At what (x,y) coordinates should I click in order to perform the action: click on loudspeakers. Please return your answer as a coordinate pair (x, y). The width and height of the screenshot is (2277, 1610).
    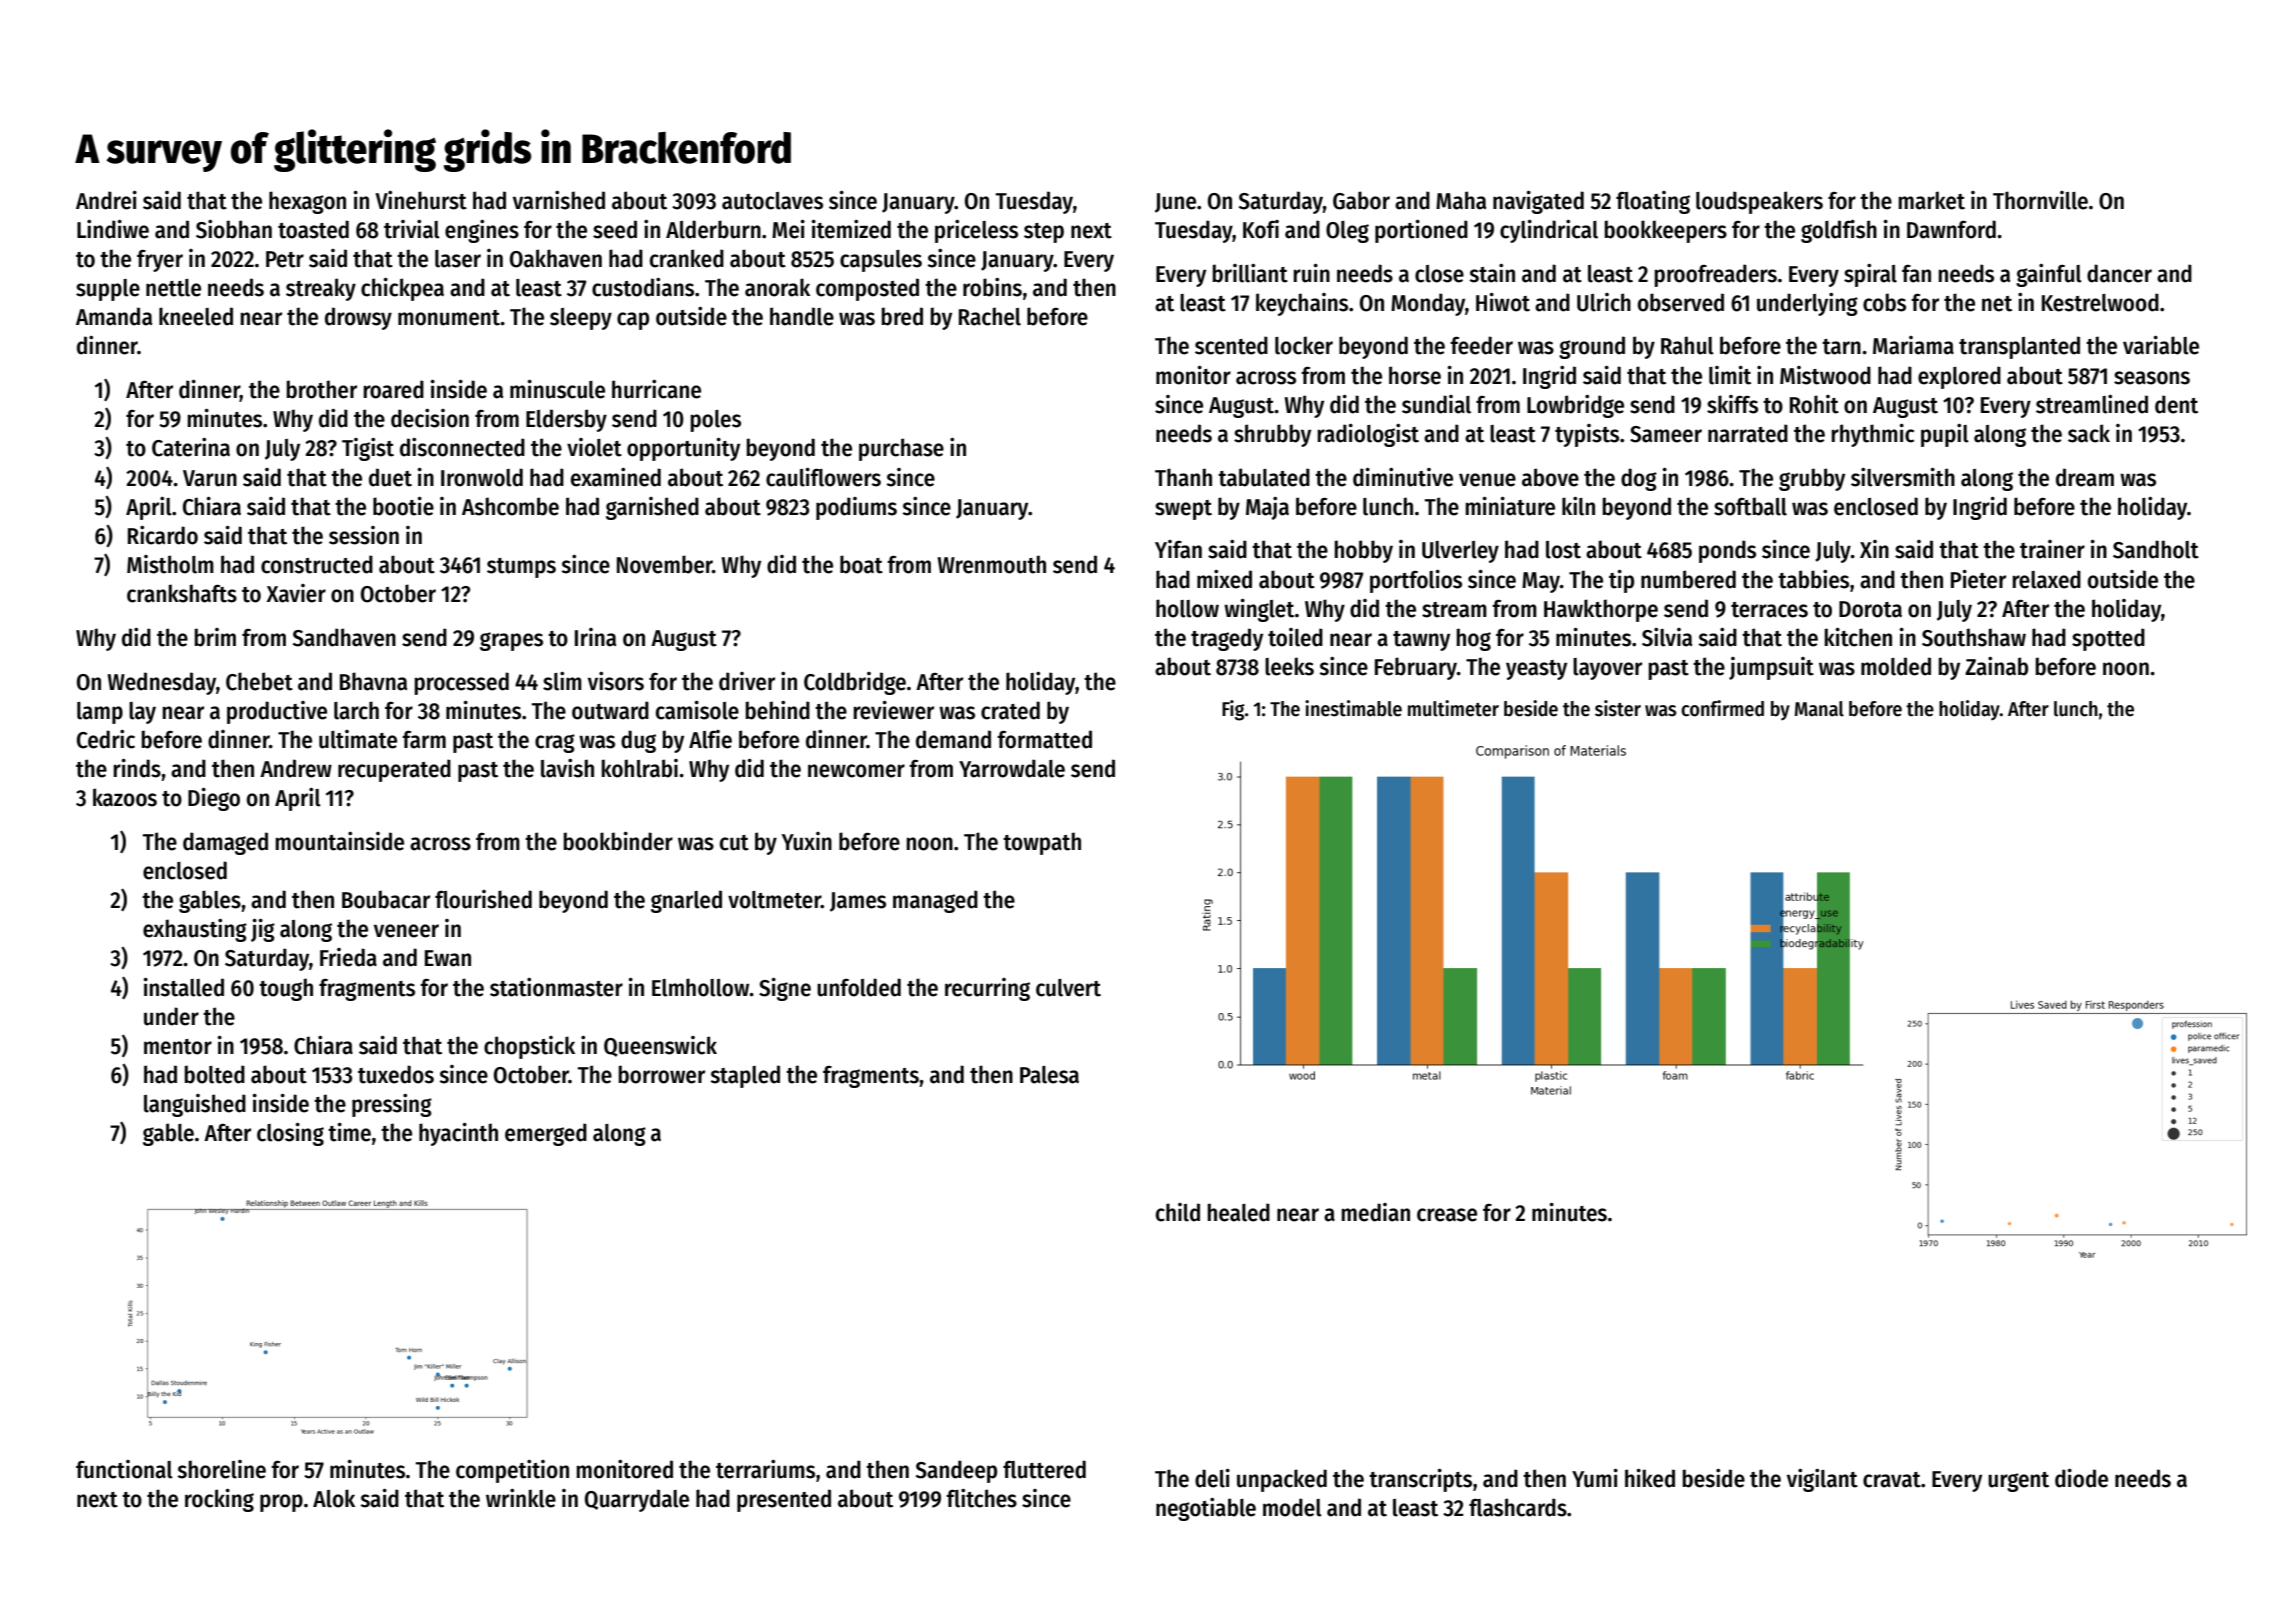
    Looking at the image, I should click on (1759, 202).
